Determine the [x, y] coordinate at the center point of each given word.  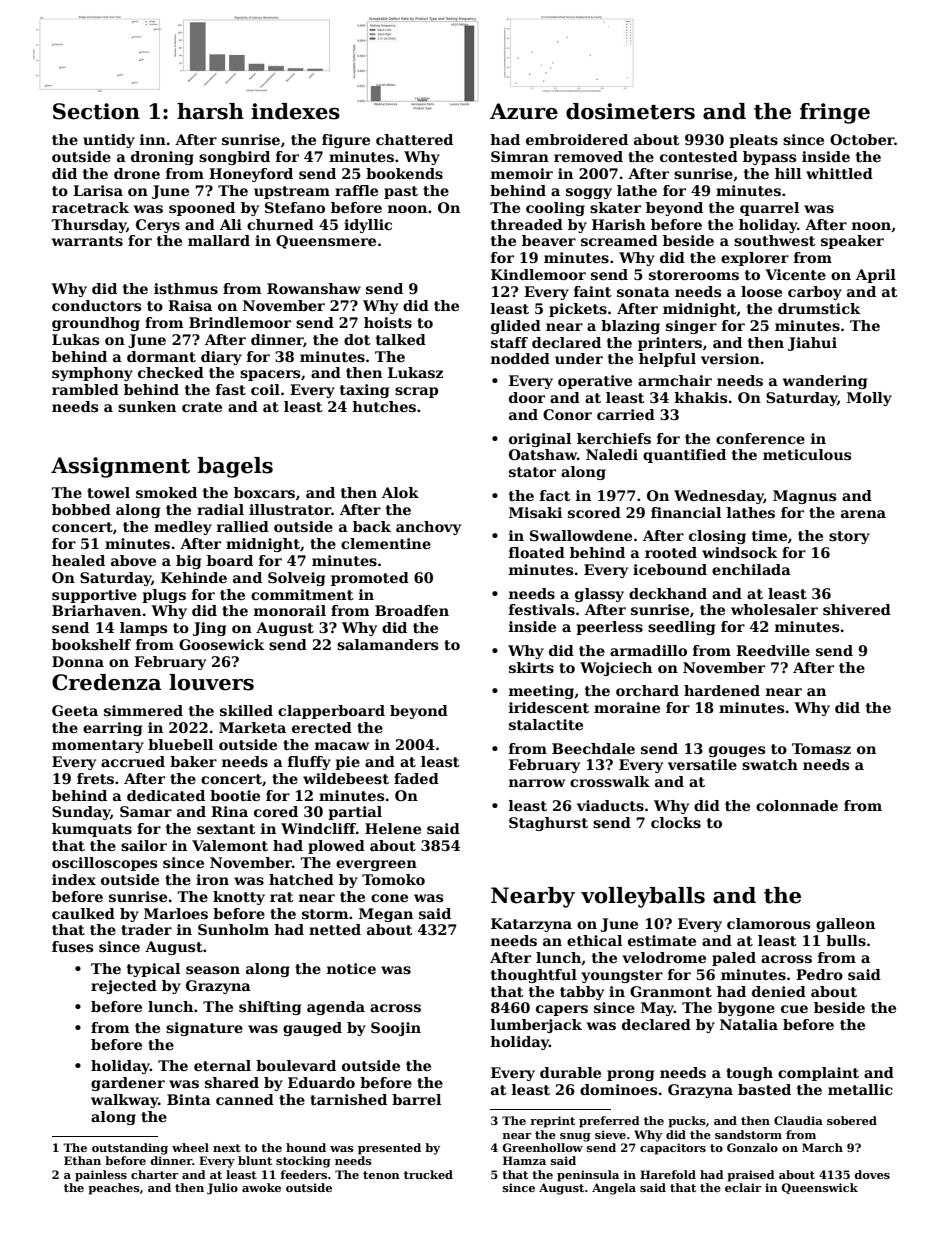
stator [532, 472]
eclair [743, 1187]
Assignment [120, 467]
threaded [527, 224]
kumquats [92, 830]
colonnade [797, 805]
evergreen [376, 865]
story [849, 537]
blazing [630, 327]
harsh [210, 111]
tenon [381, 1175]
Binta [189, 1099]
